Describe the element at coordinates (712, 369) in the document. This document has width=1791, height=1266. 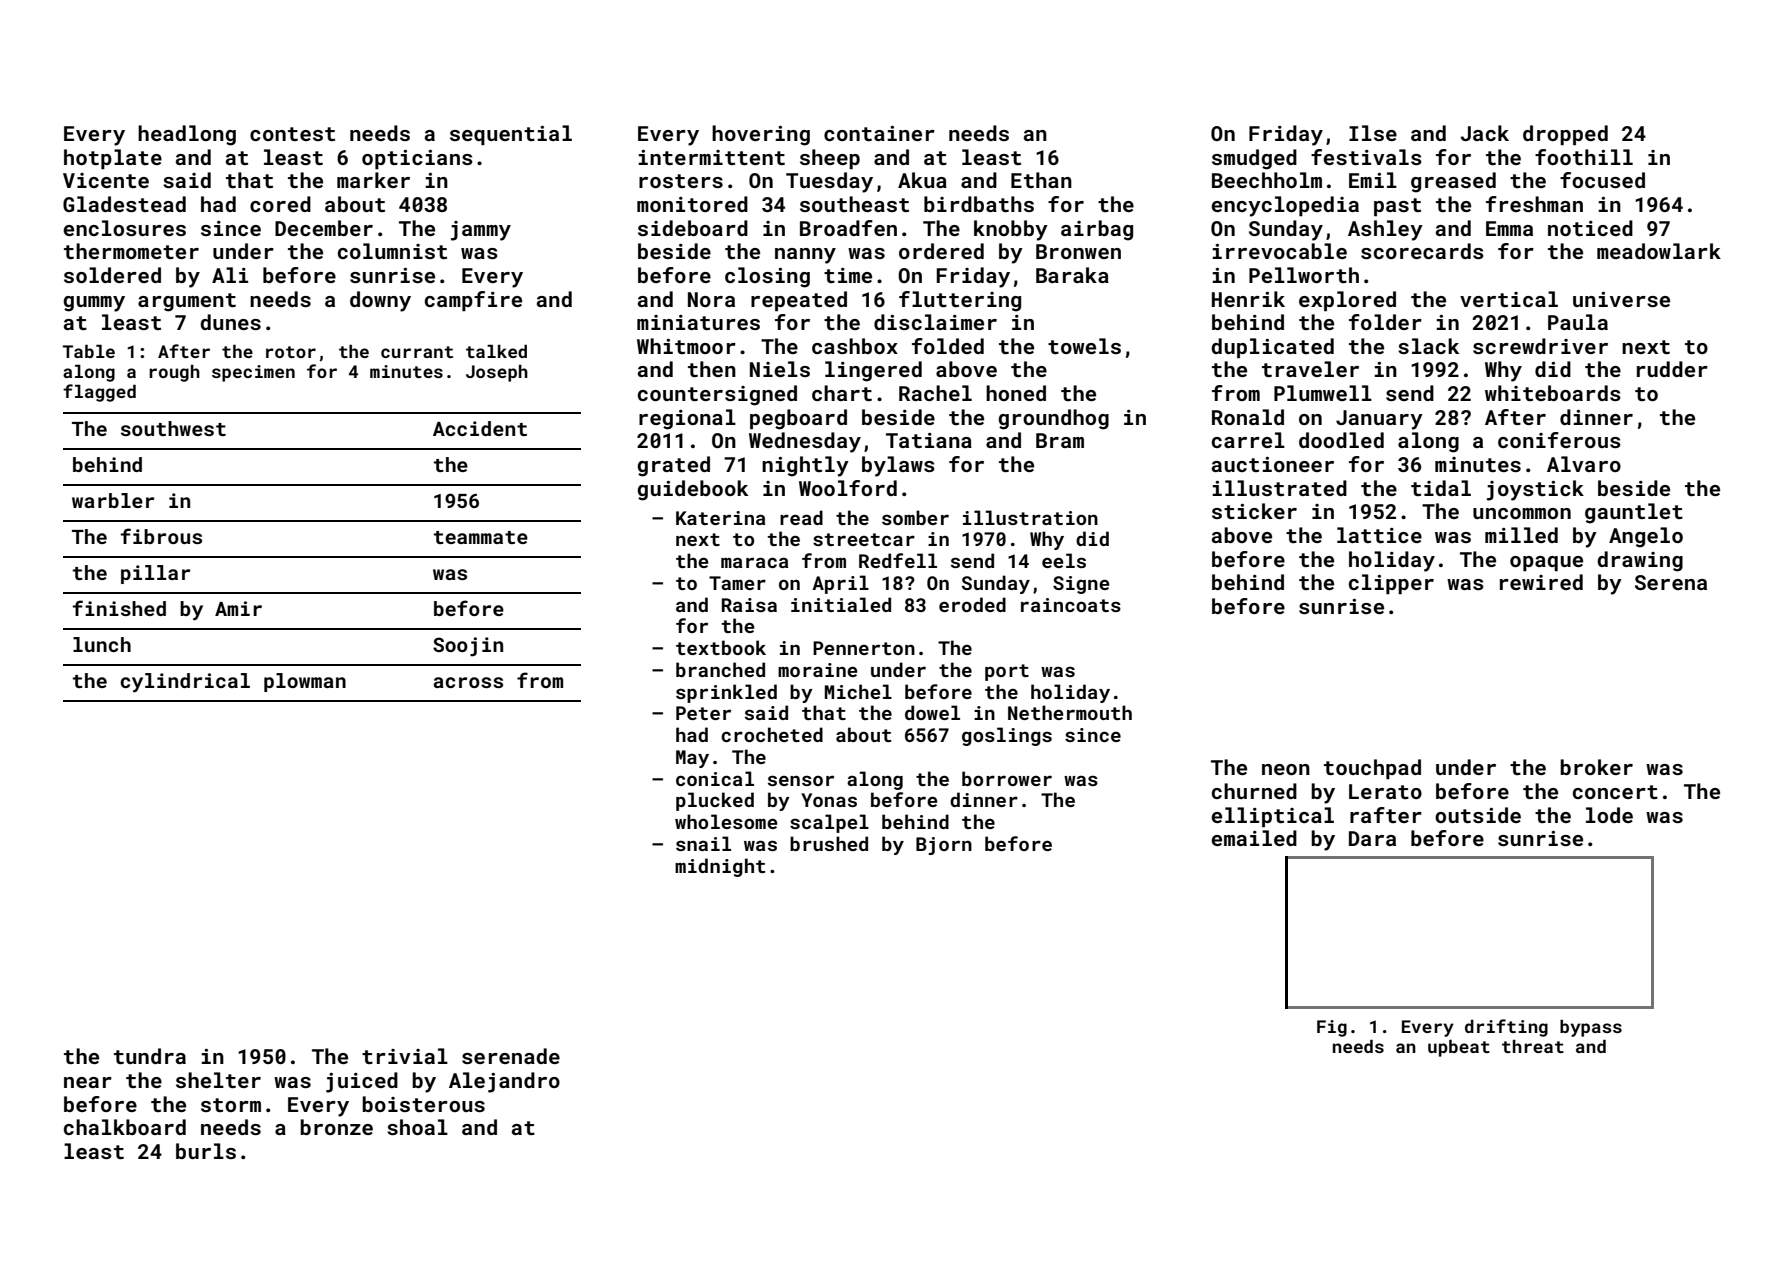
I see `then` at that location.
